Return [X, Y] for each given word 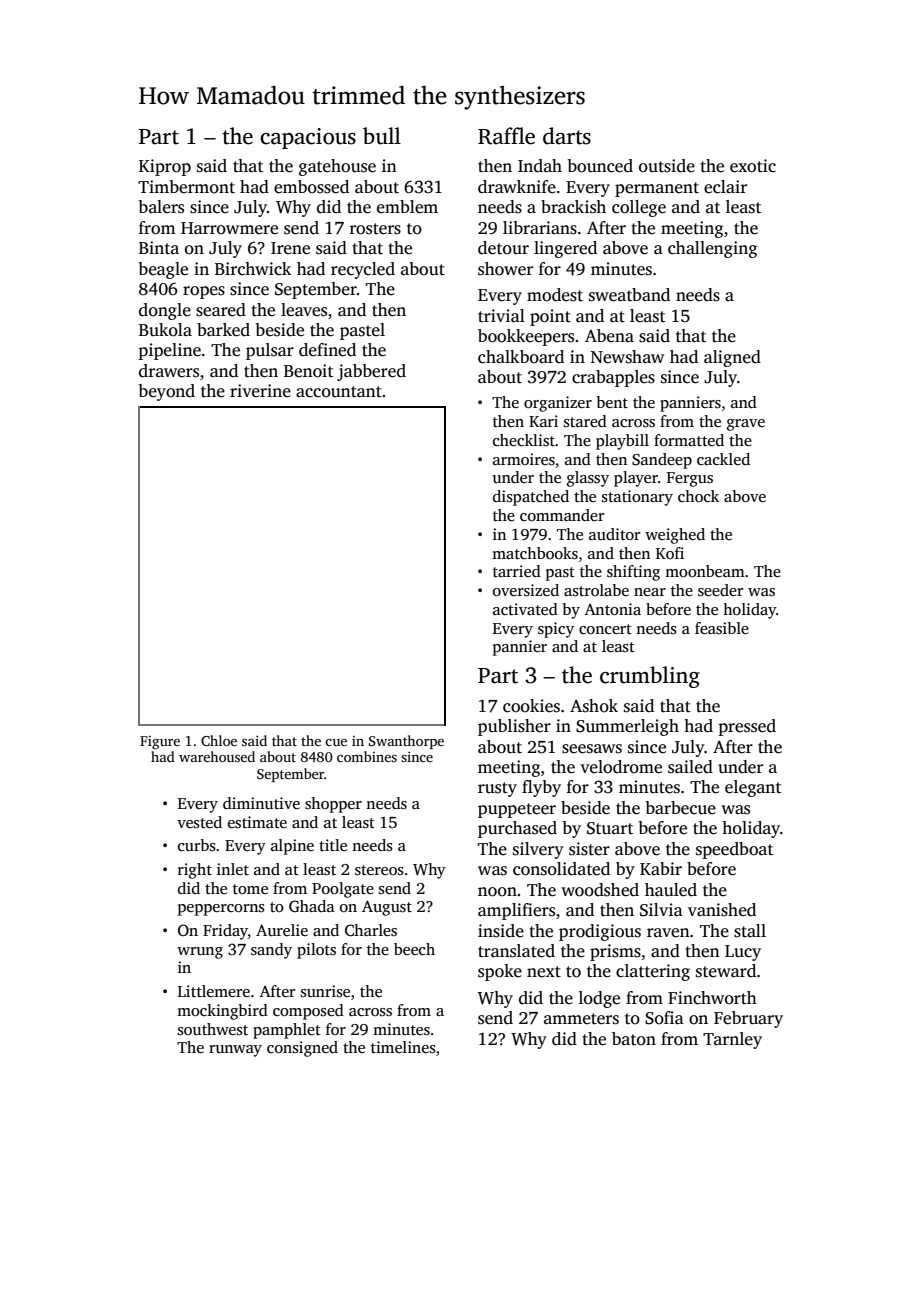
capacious [308, 138]
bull [382, 136]
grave [746, 425]
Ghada [312, 906]
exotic [753, 166]
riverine [260, 391]
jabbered [371, 372]
